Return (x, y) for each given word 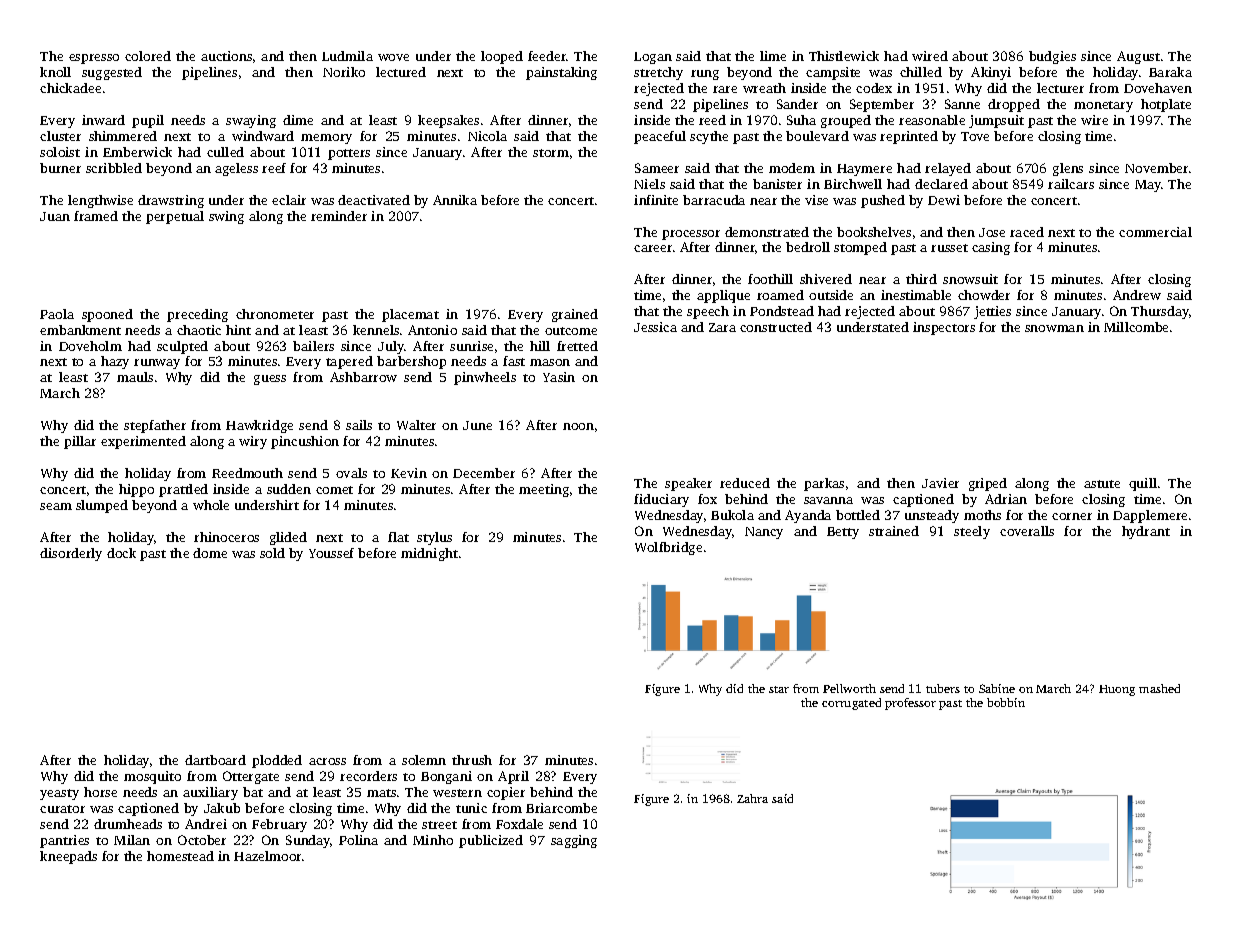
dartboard (215, 760)
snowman (1054, 328)
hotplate (1166, 105)
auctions (226, 56)
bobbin (1006, 702)
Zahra (752, 798)
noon (578, 426)
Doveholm (90, 346)
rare (725, 89)
